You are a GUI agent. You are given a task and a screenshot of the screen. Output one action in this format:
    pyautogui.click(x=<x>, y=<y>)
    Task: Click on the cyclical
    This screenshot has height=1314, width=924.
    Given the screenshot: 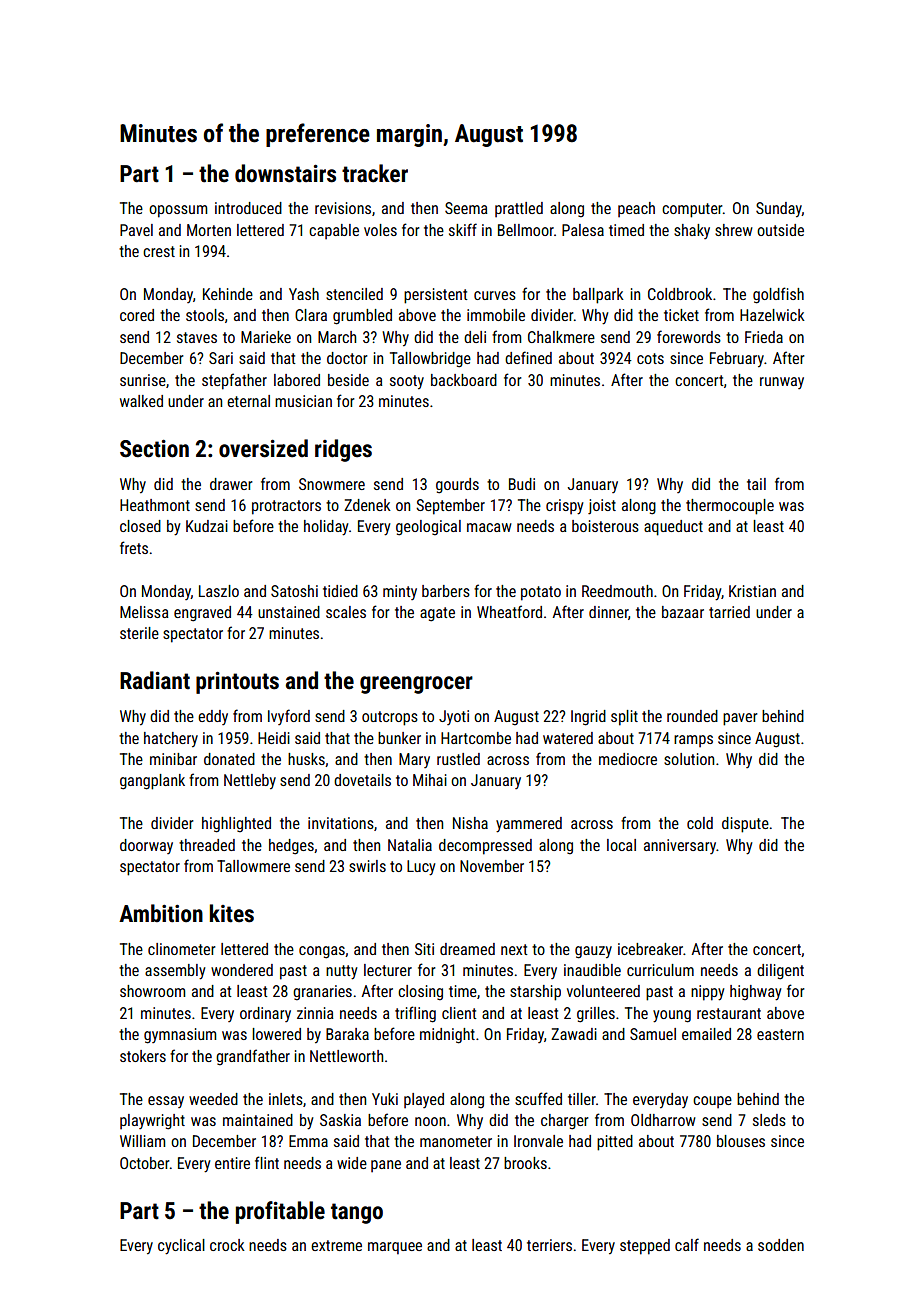 What is the action you would take?
    pyautogui.click(x=181, y=1247)
